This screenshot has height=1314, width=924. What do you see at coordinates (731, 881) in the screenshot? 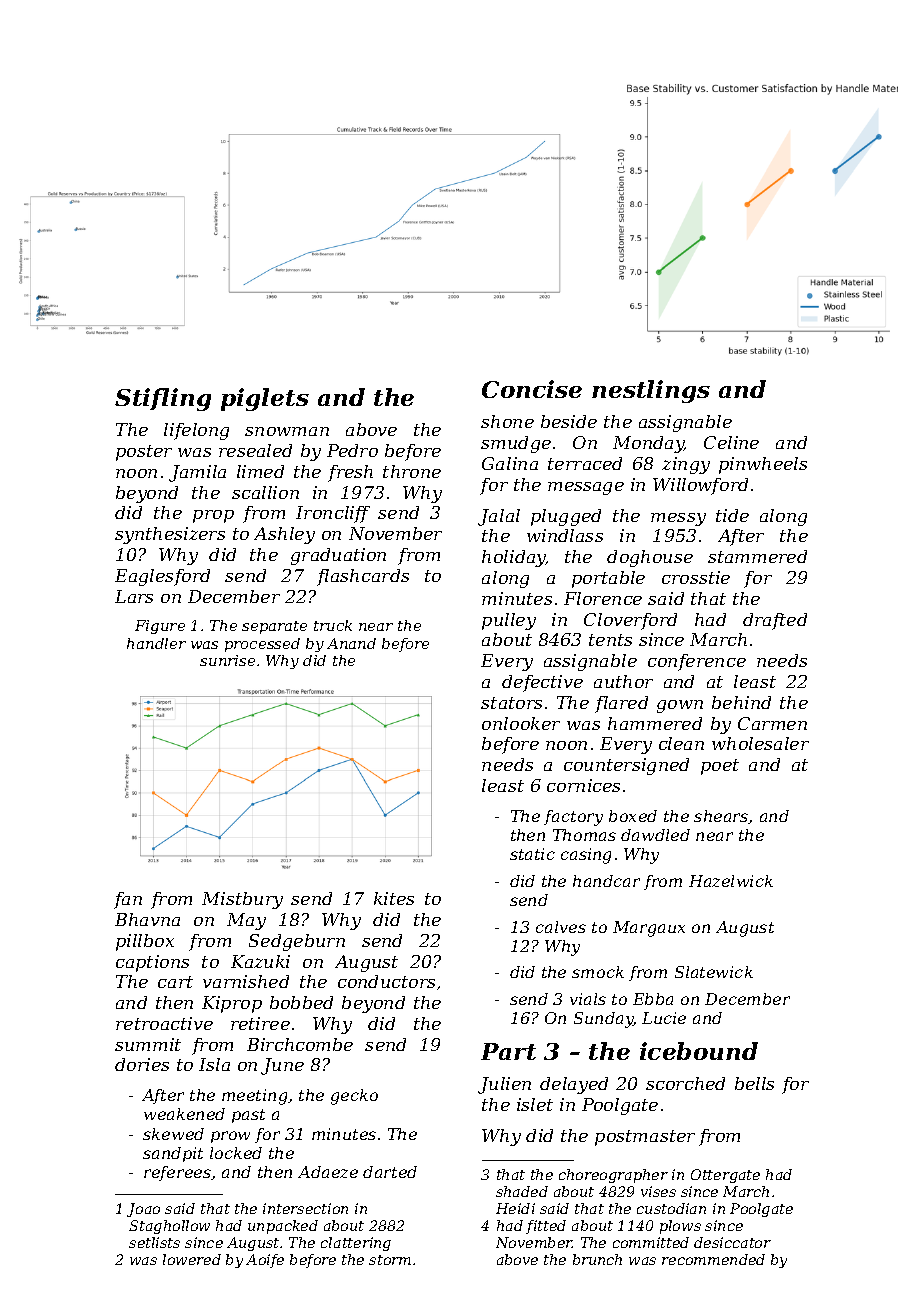
I see `Hazelwick` at bounding box center [731, 881].
